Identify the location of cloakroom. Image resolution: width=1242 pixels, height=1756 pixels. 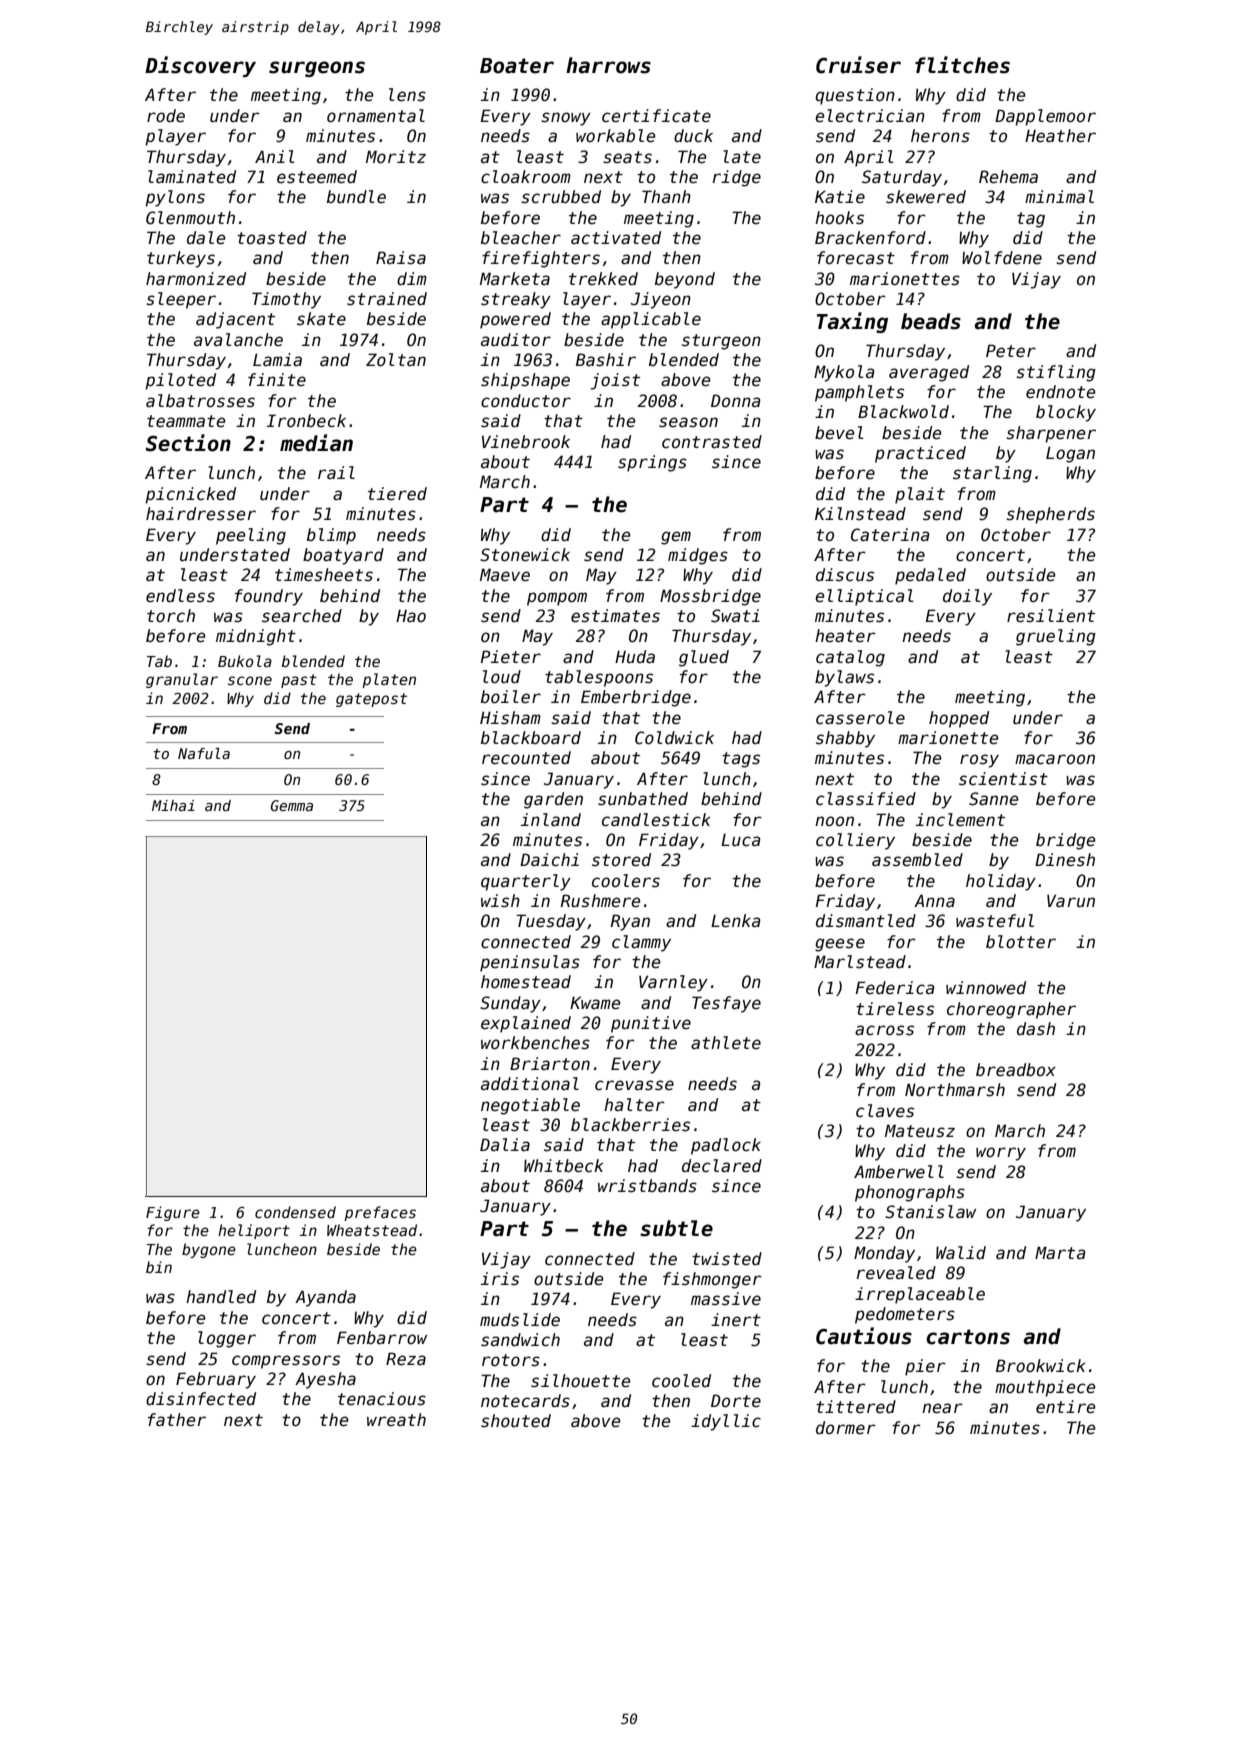
(526, 177).
